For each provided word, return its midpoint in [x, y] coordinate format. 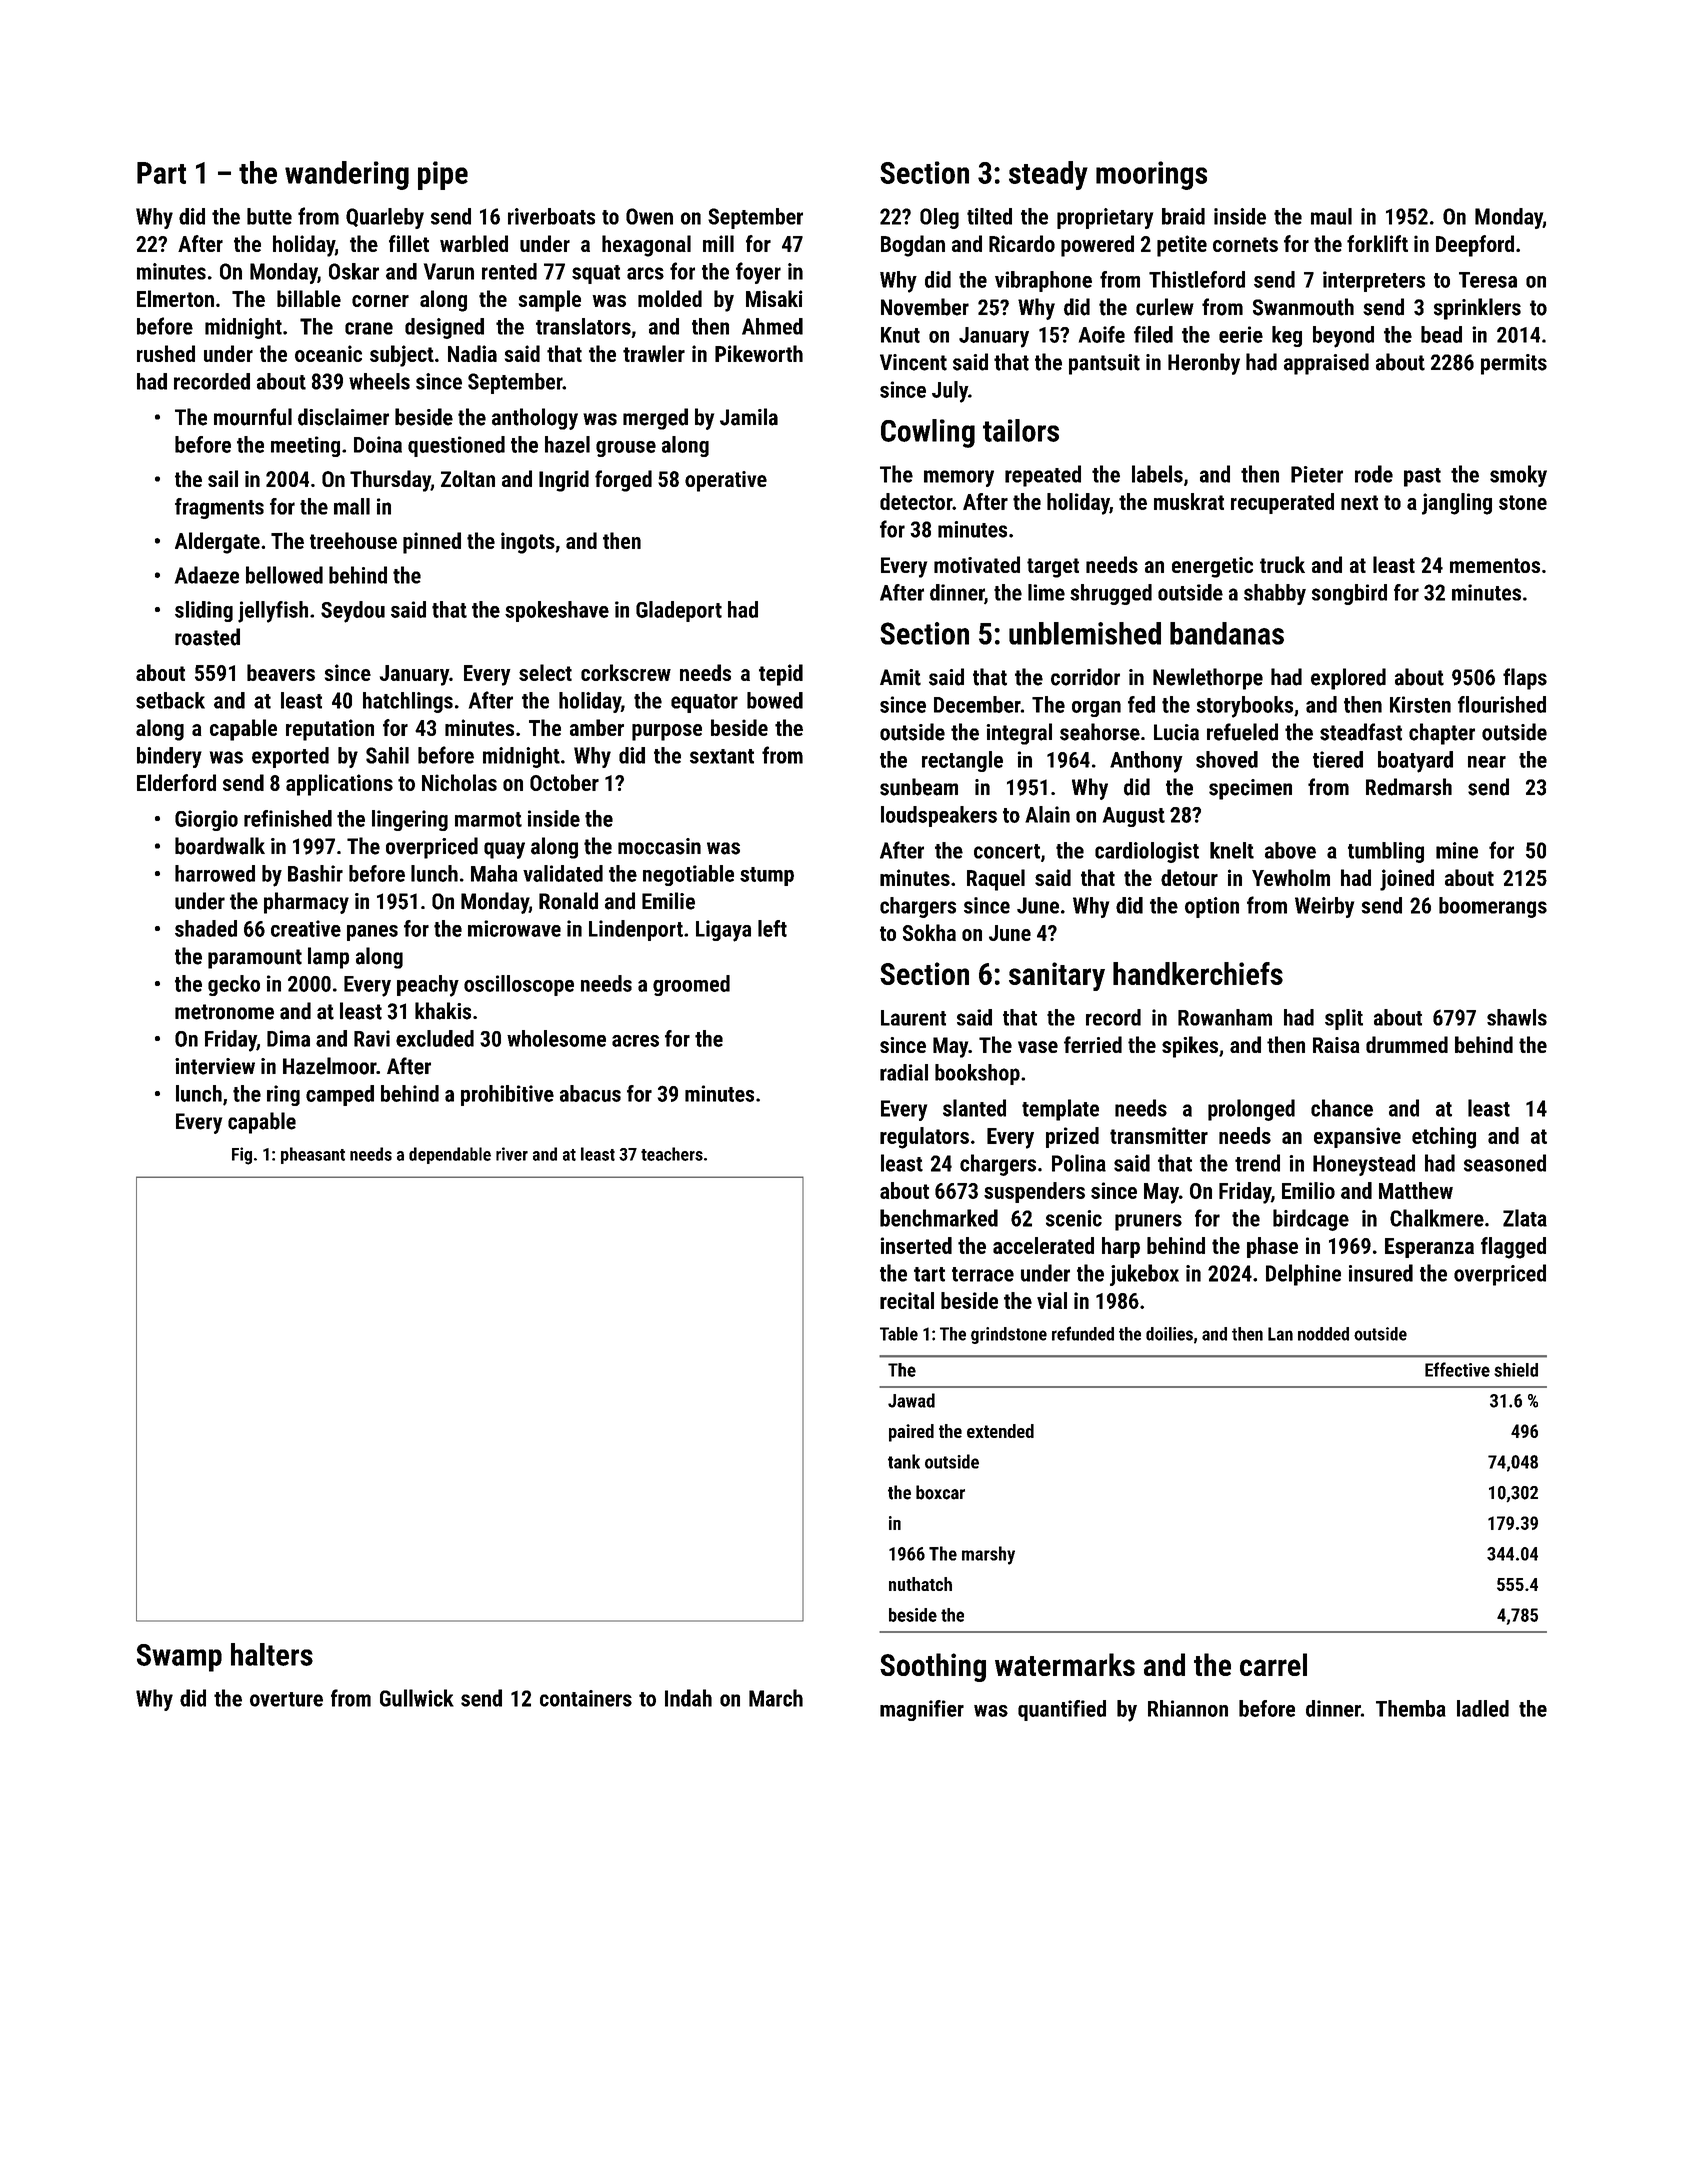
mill [718, 243]
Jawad [911, 1400]
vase [1038, 1047]
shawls [1517, 1017]
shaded [206, 928]
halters [272, 1654]
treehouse [353, 540]
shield [1516, 1370]
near [1487, 762]
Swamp [179, 1658]
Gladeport [679, 611]
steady [1048, 175]
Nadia [472, 353]
